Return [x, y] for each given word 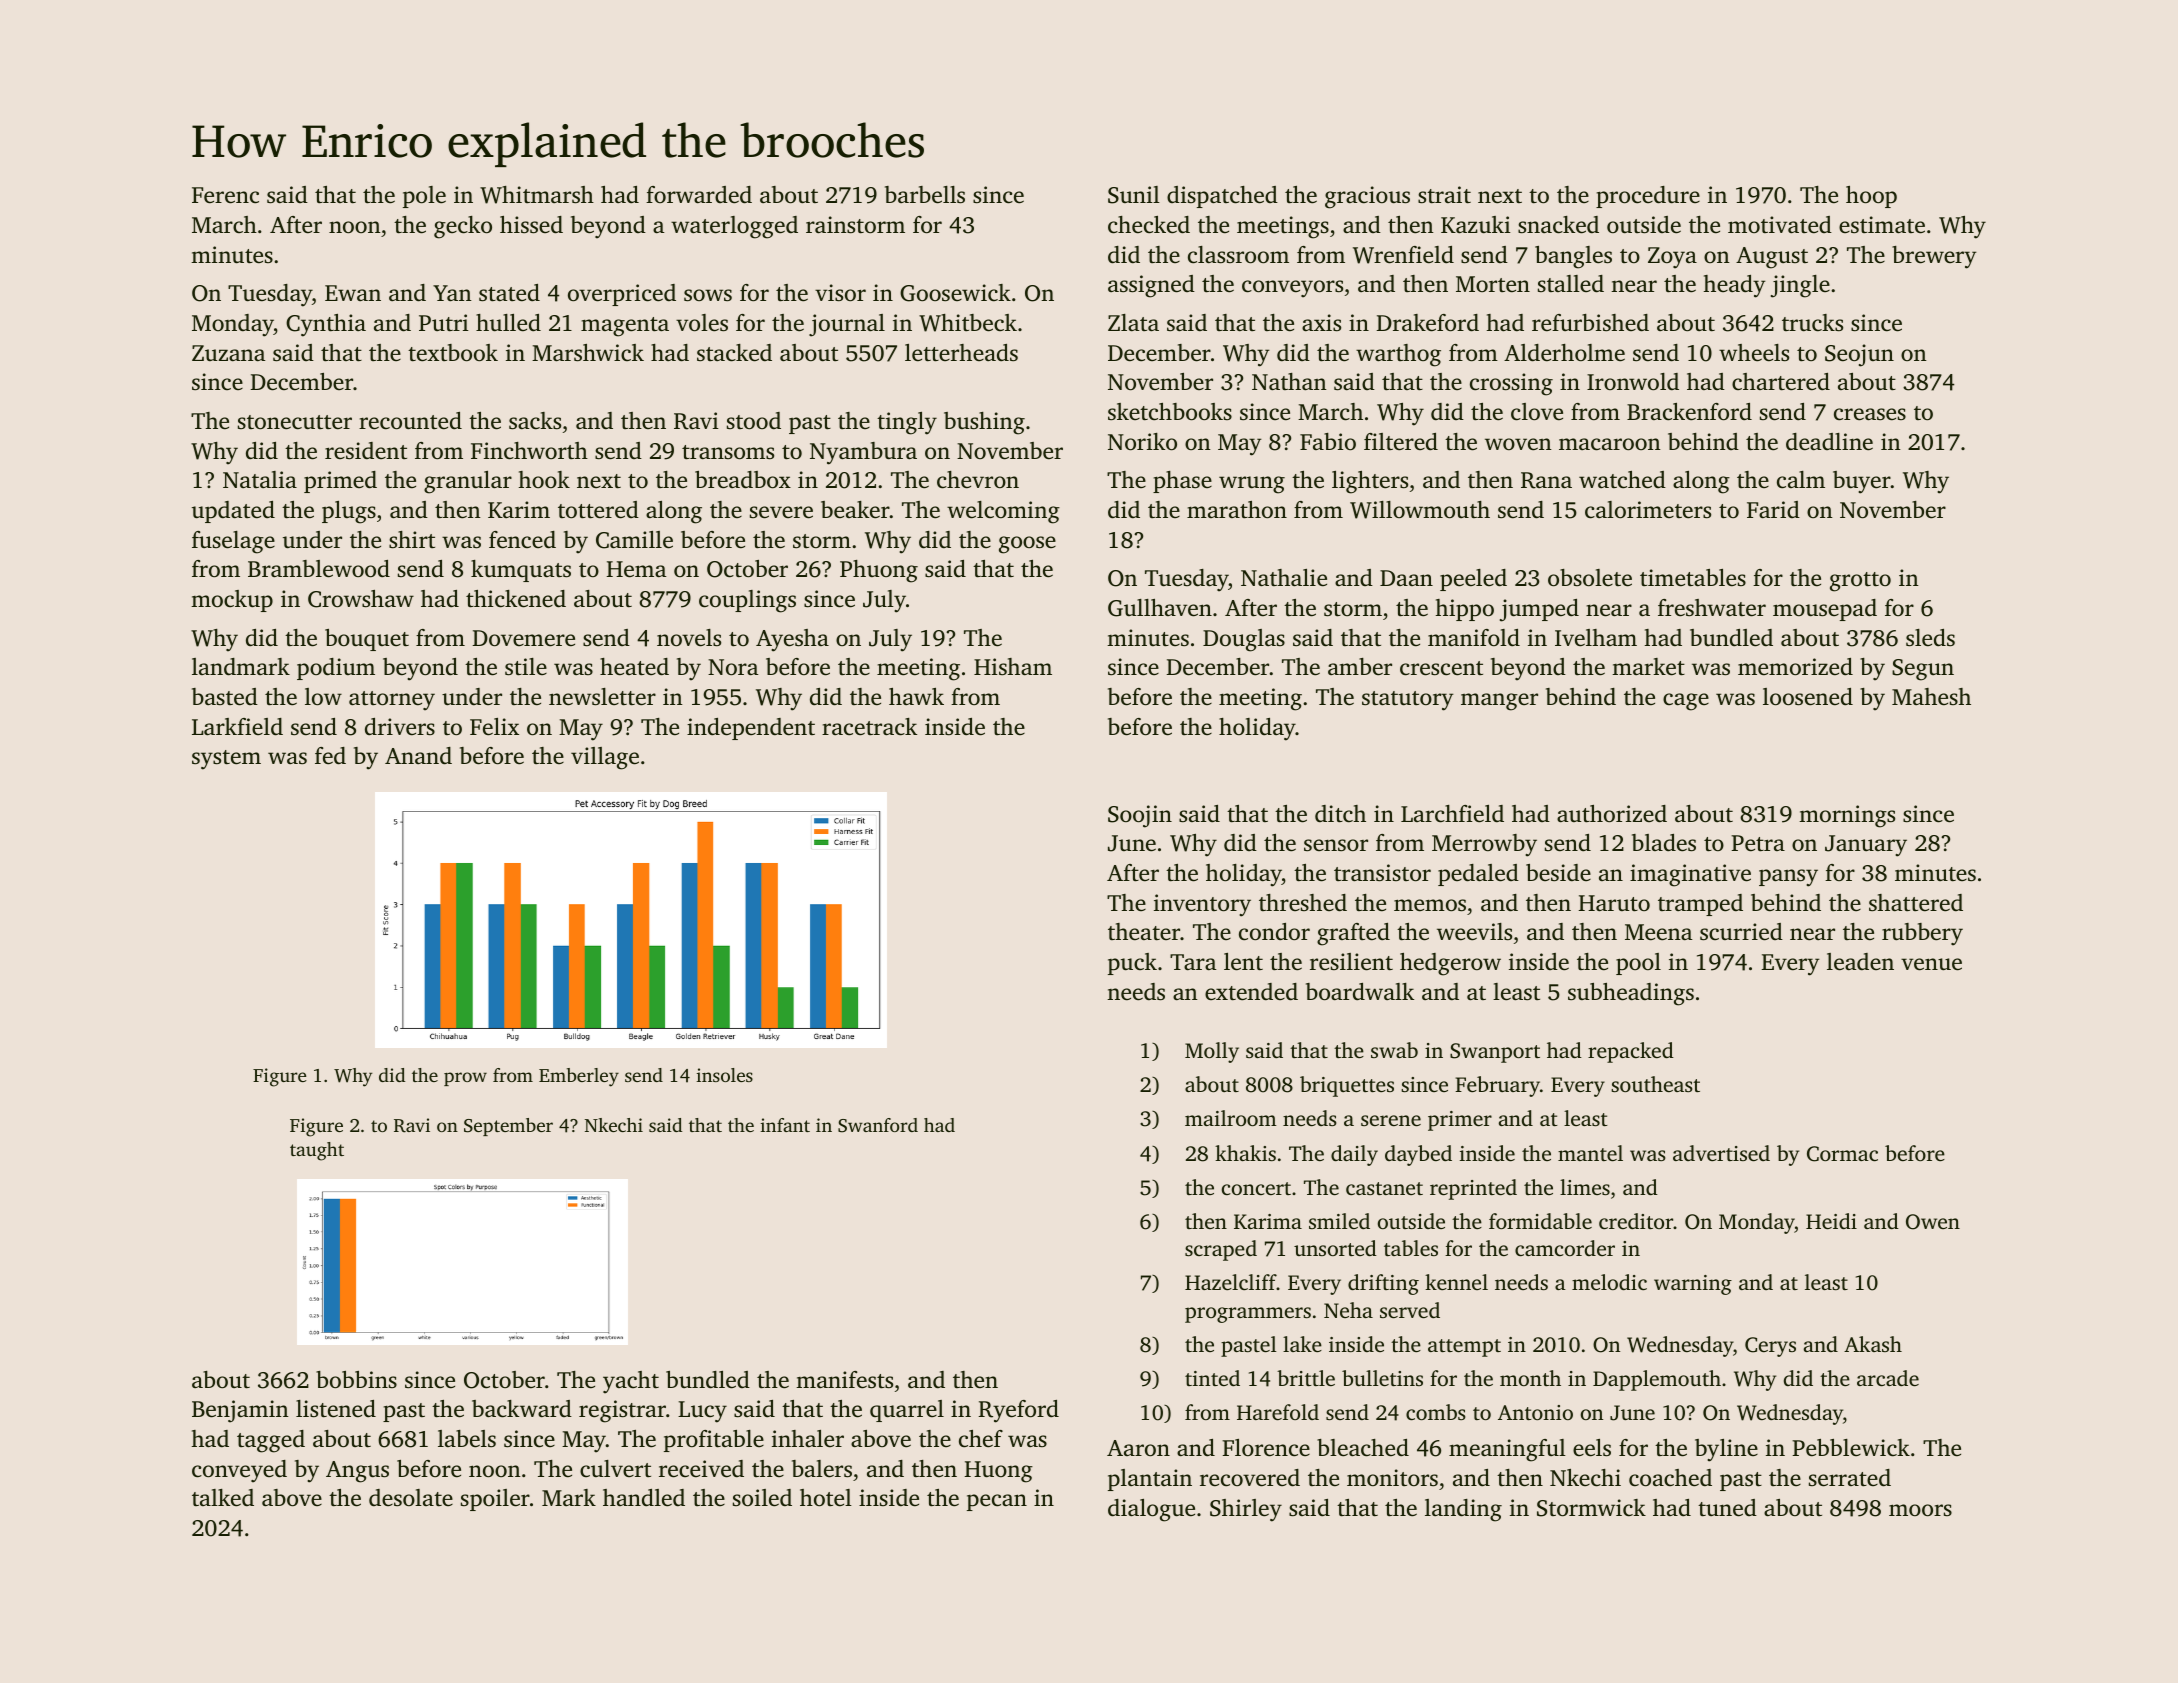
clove [1537, 412]
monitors [1392, 1477]
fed [330, 756]
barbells [925, 195]
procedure [1648, 197]
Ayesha [792, 640]
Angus [357, 1472]
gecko [463, 227]
